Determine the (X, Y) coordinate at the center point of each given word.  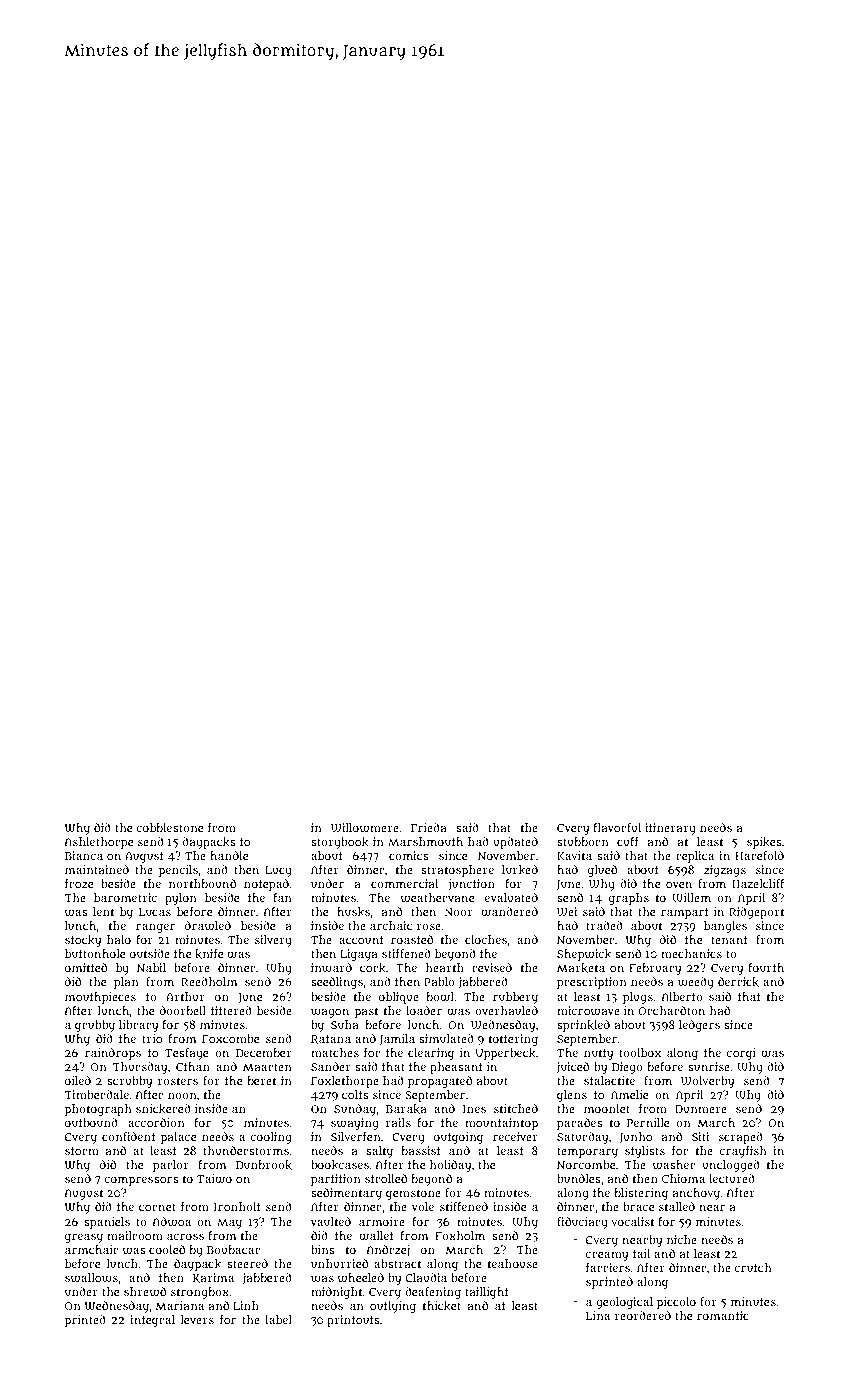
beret (261, 1080)
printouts (353, 1321)
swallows (91, 1278)
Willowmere (365, 828)
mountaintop (501, 1124)
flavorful (617, 827)
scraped (741, 1138)
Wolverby (707, 1082)
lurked (520, 870)
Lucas (155, 912)
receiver (515, 1136)
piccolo (676, 1303)
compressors (141, 1181)
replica (695, 857)
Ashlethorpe (99, 843)
